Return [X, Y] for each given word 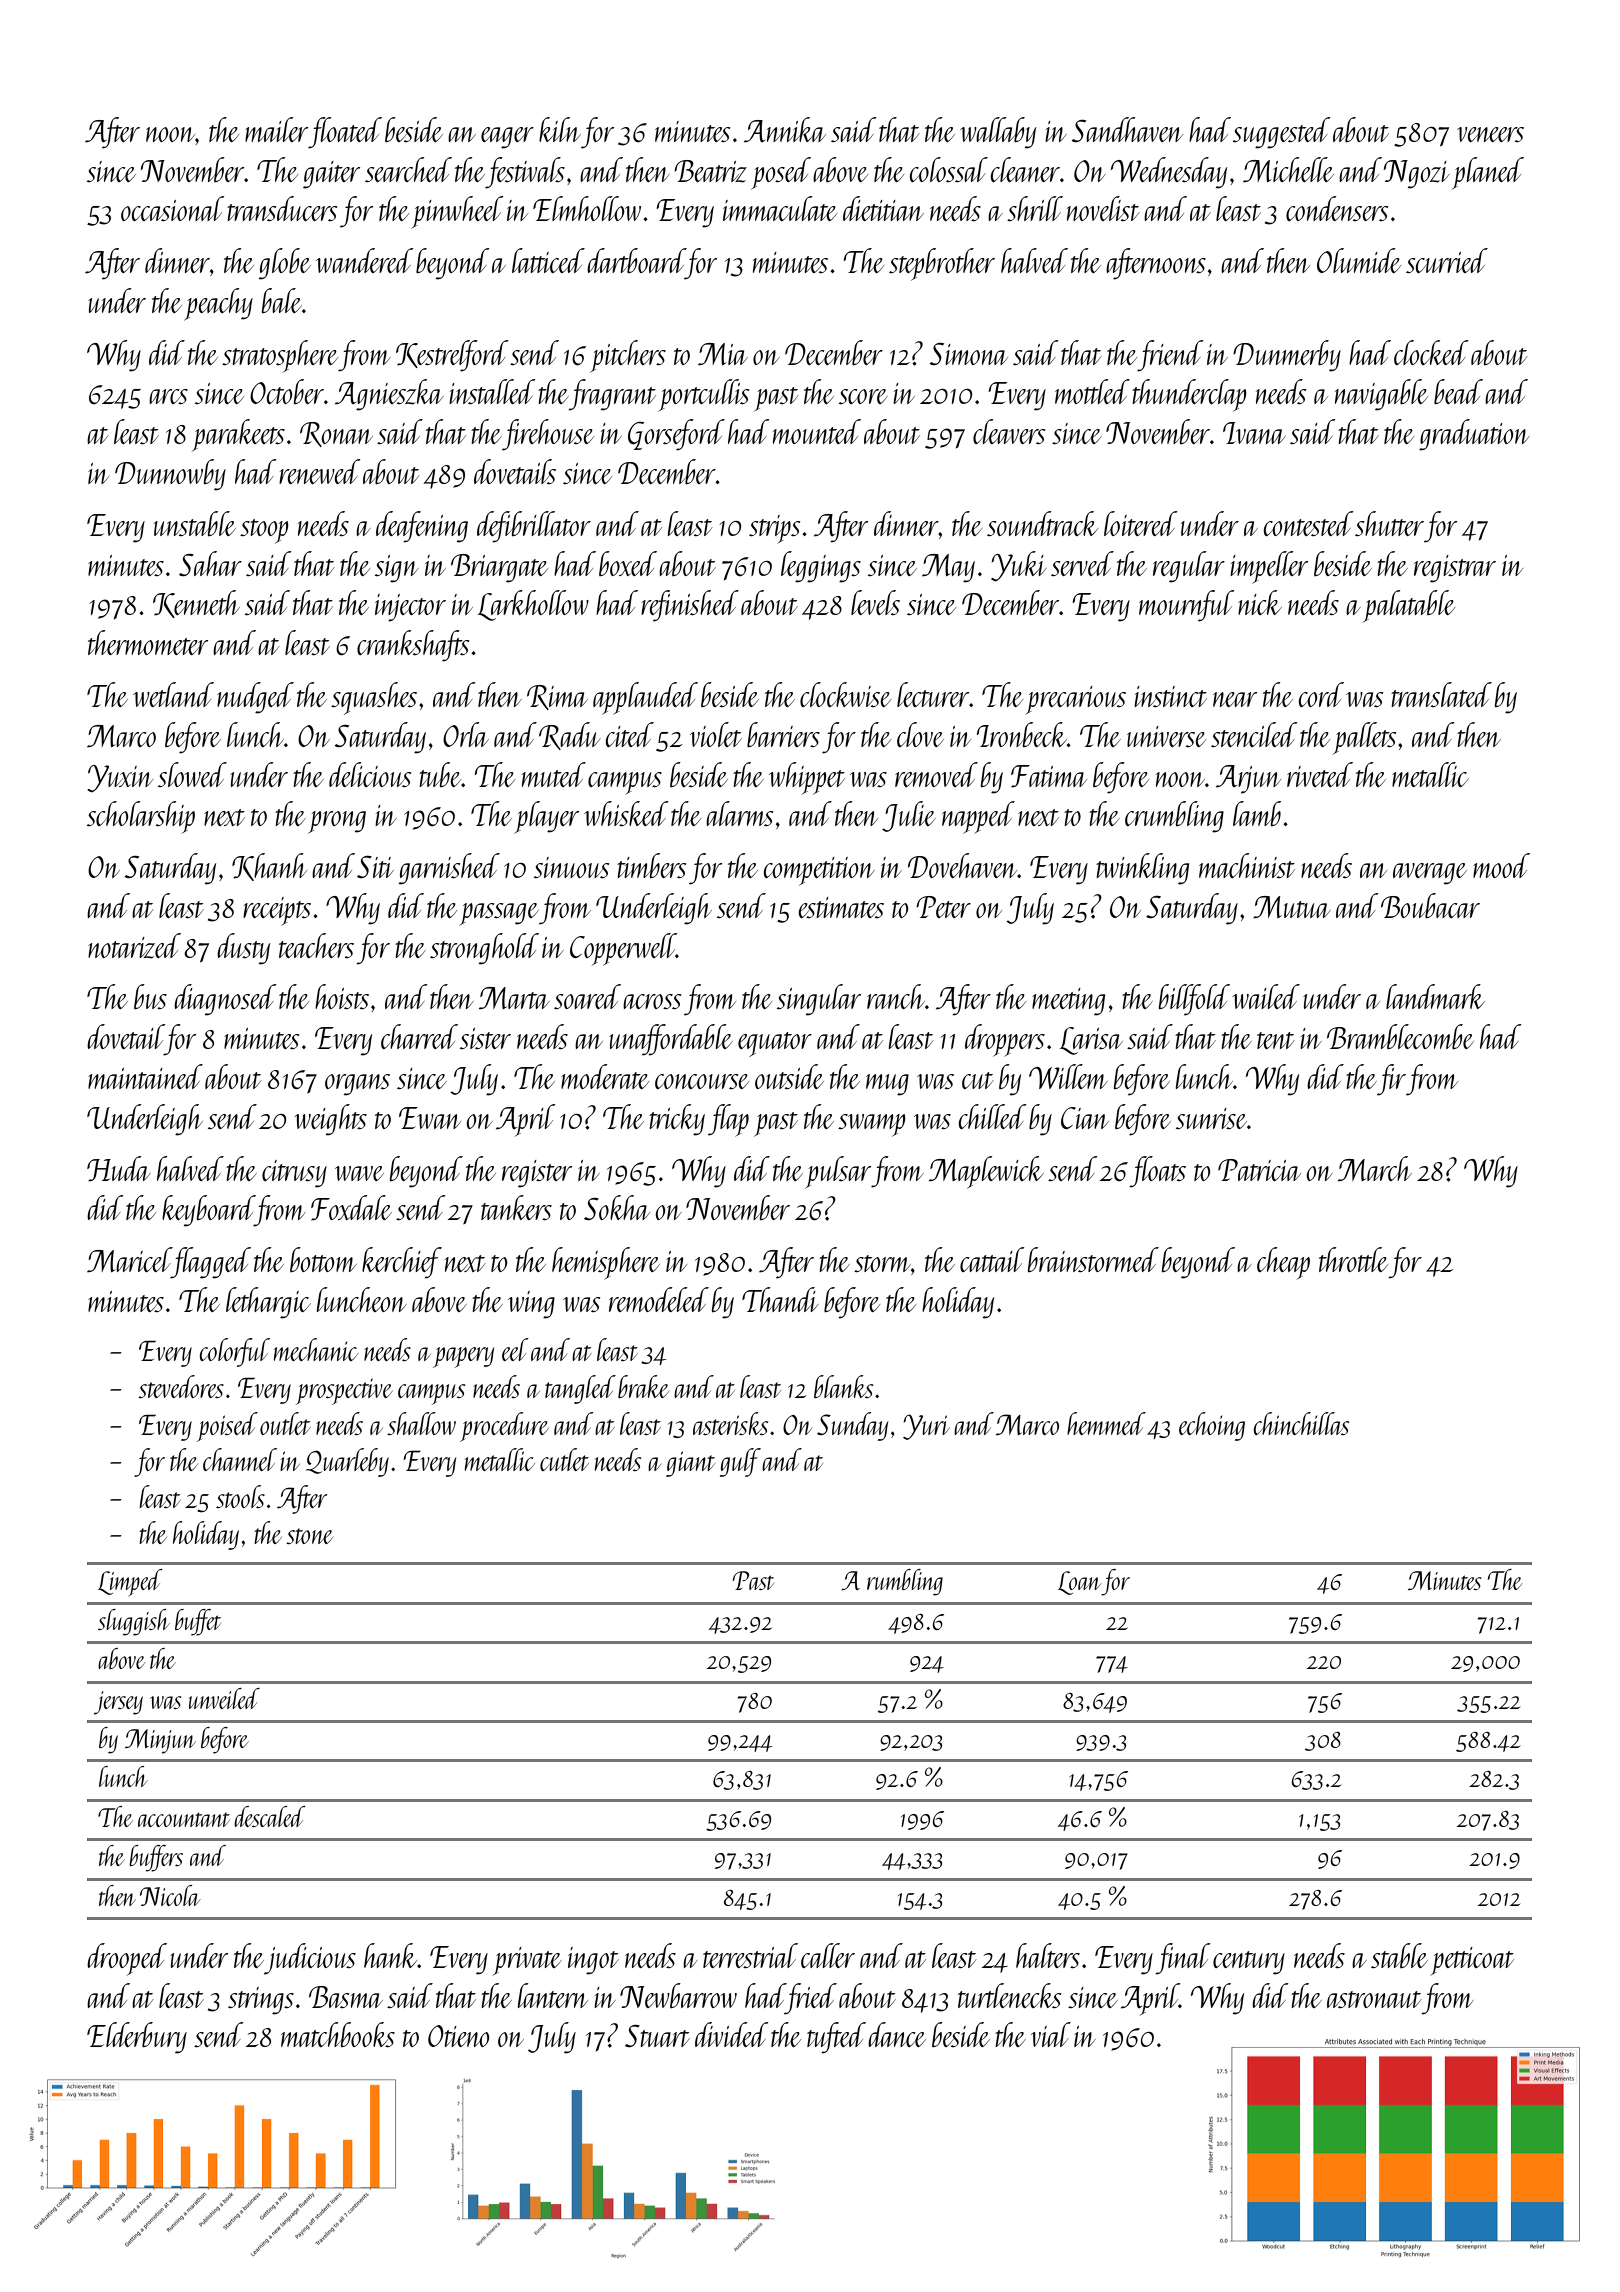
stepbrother [942, 264]
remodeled [659, 1299]
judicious [310, 1959]
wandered [364, 260]
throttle [1353, 1259]
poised [227, 1427]
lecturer [933, 694]
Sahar [210, 563]
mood [1501, 865]
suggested [1281, 133]
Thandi [780, 1299]
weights [330, 1120]
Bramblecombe [1400, 1036]
